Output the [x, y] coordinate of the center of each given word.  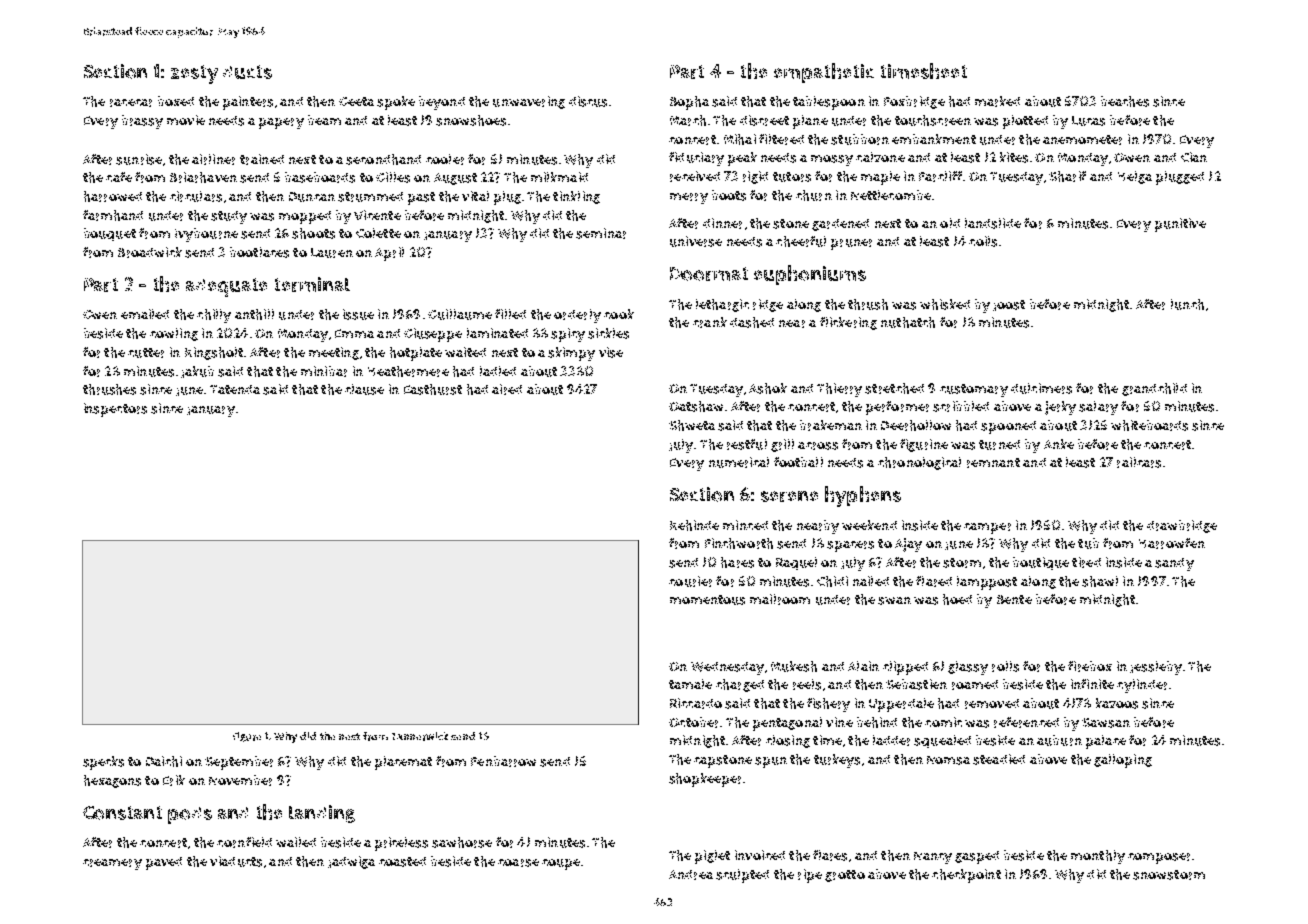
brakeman [831, 425]
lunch [1187, 304]
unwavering [529, 102]
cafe [119, 177]
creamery [112, 864]
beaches [1125, 101]
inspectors [115, 410]
